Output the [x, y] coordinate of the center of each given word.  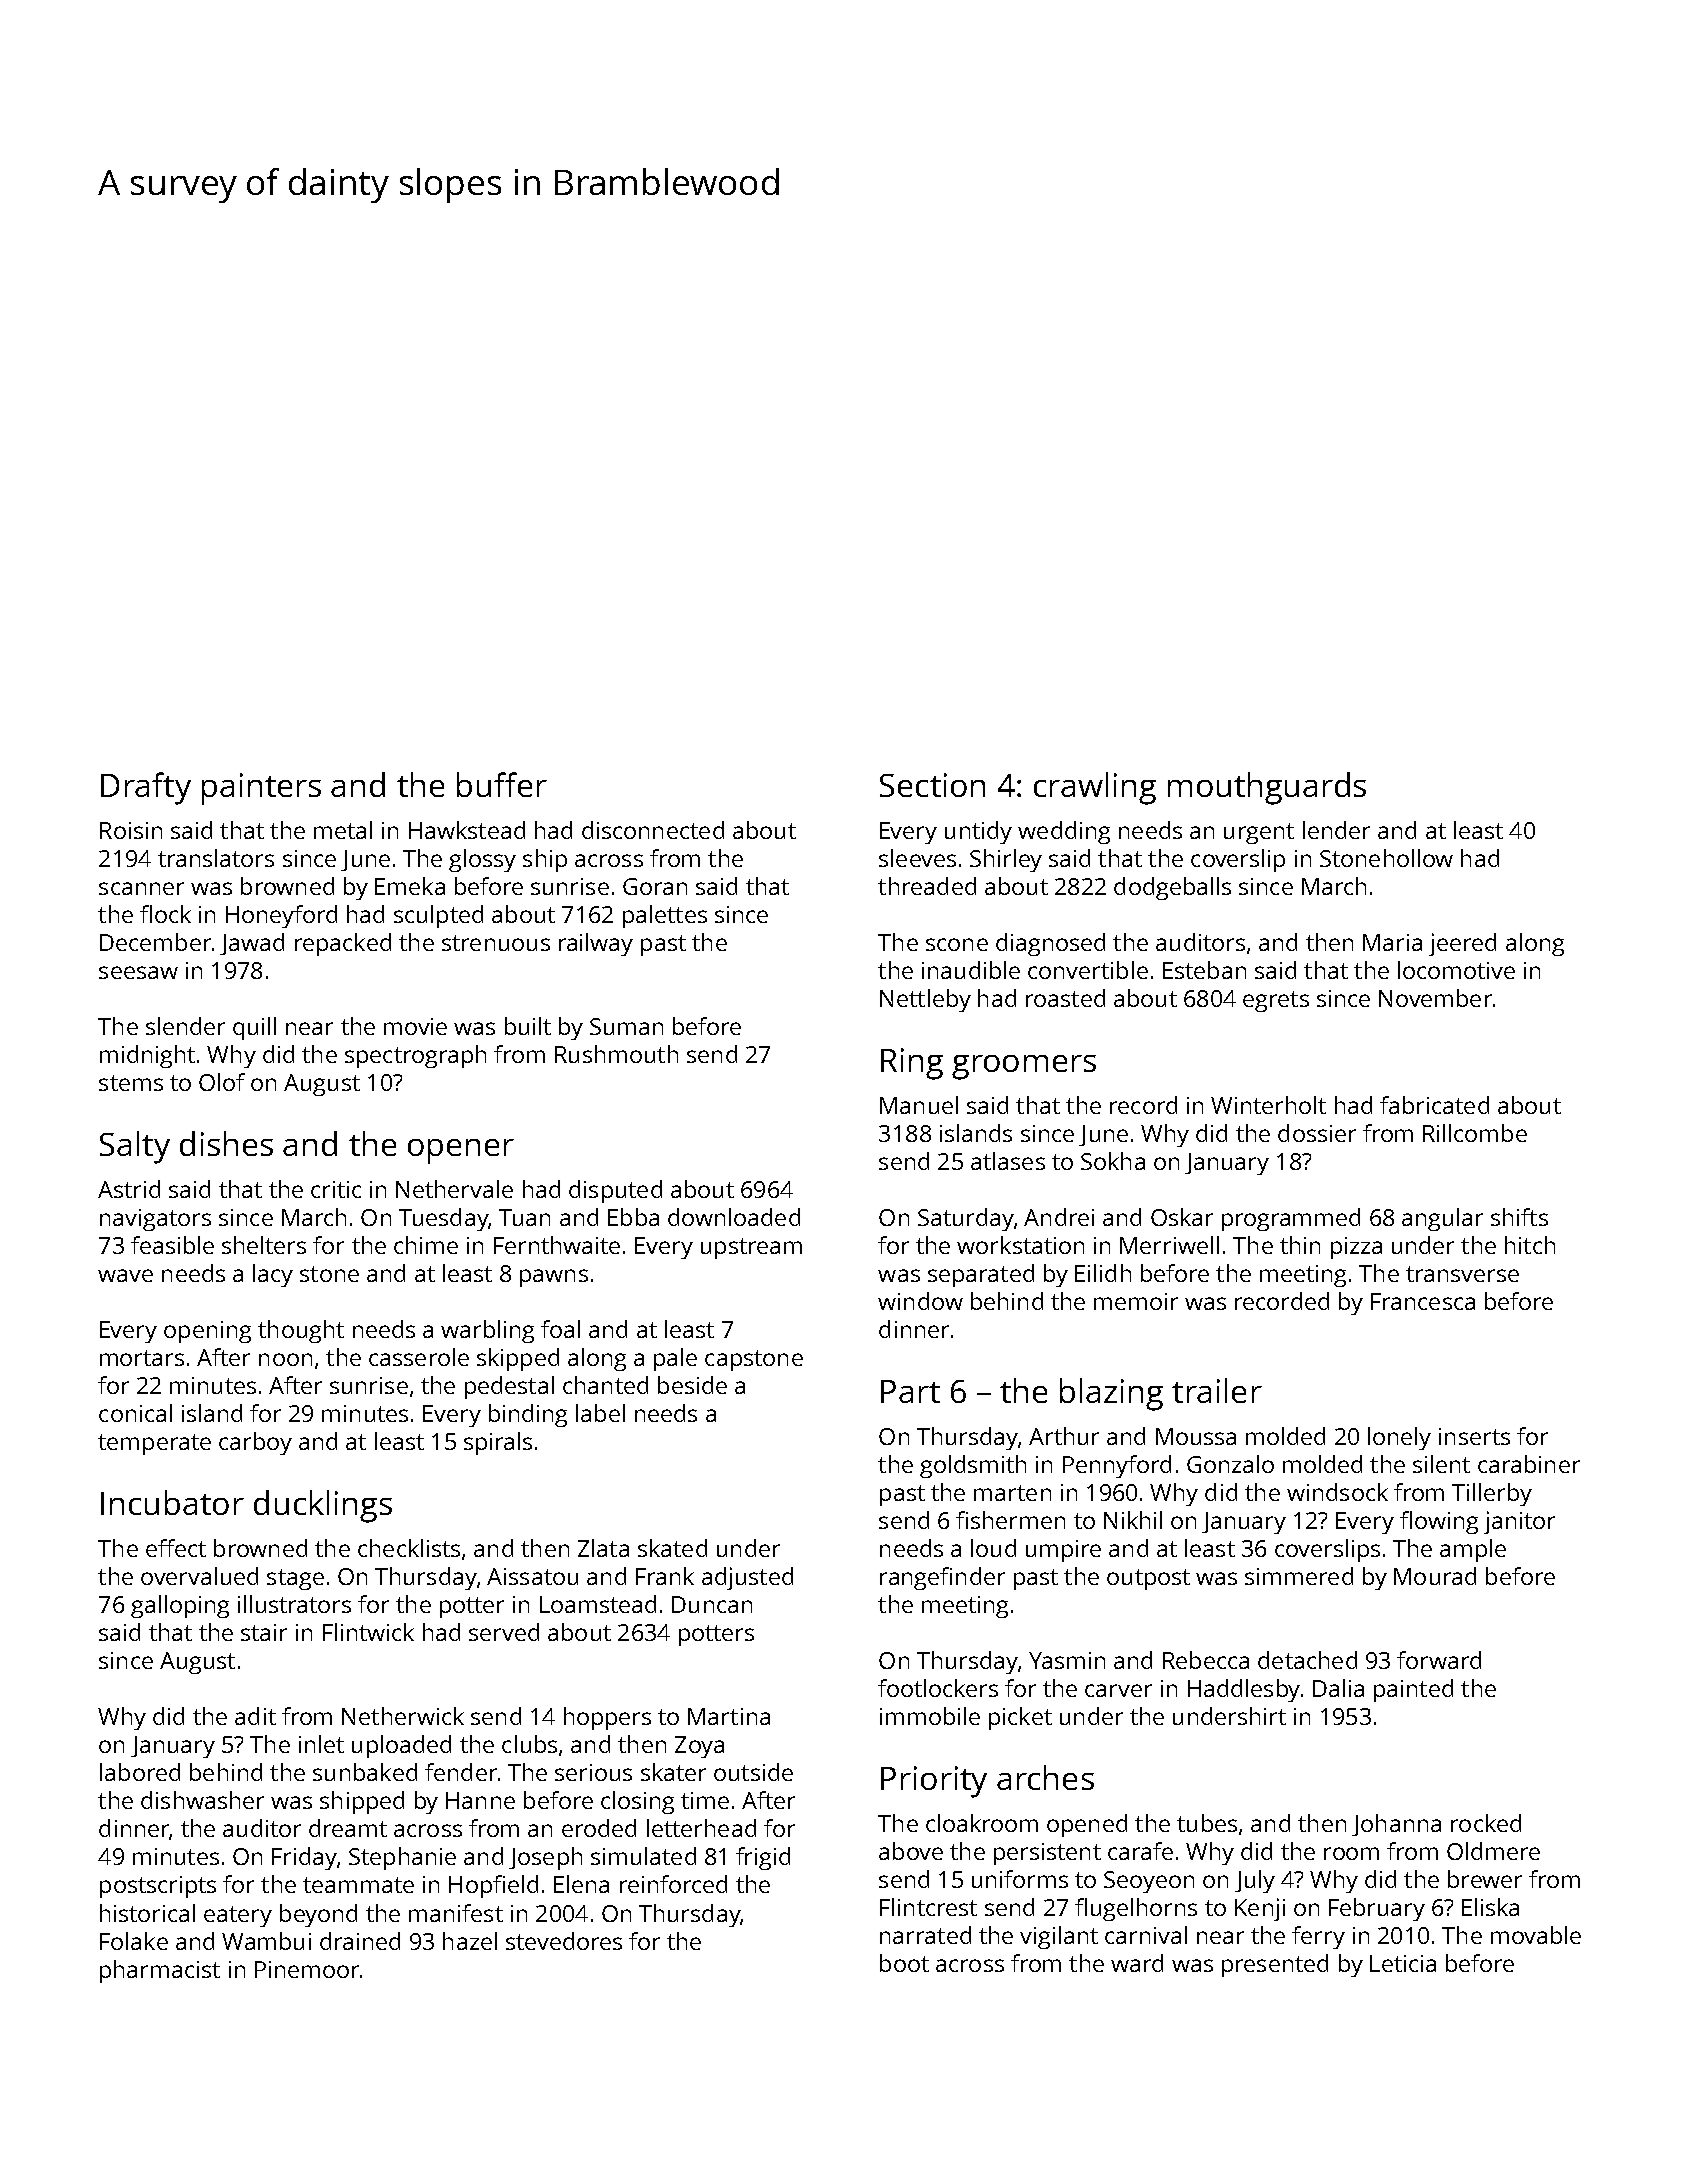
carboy [255, 1443]
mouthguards [1267, 788]
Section [932, 785]
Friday [304, 1858]
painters [261, 789]
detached [1307, 1660]
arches [1045, 1777]
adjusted [747, 1578]
